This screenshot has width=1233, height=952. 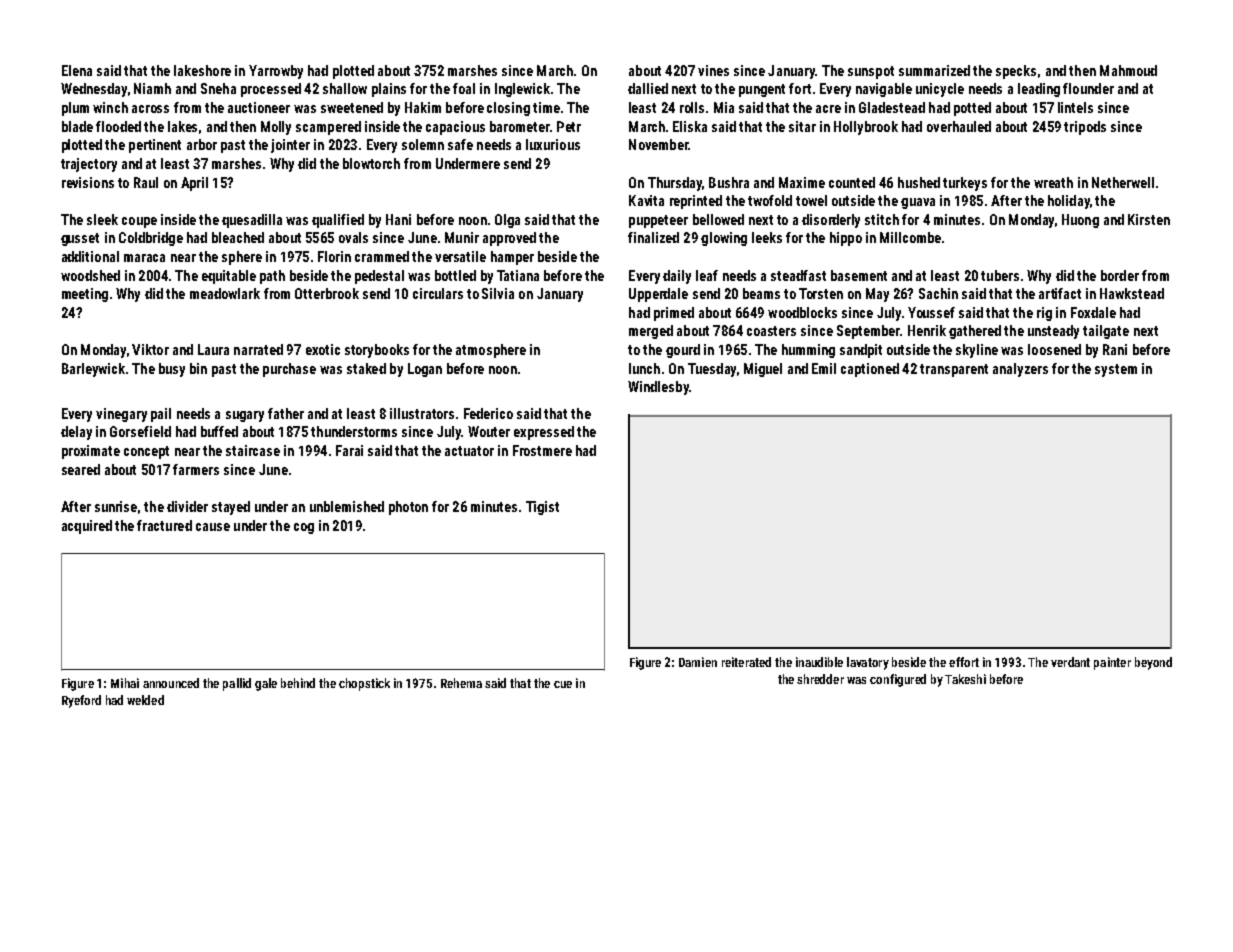 What do you see at coordinates (859, 275) in the screenshot?
I see `basement` at bounding box center [859, 275].
